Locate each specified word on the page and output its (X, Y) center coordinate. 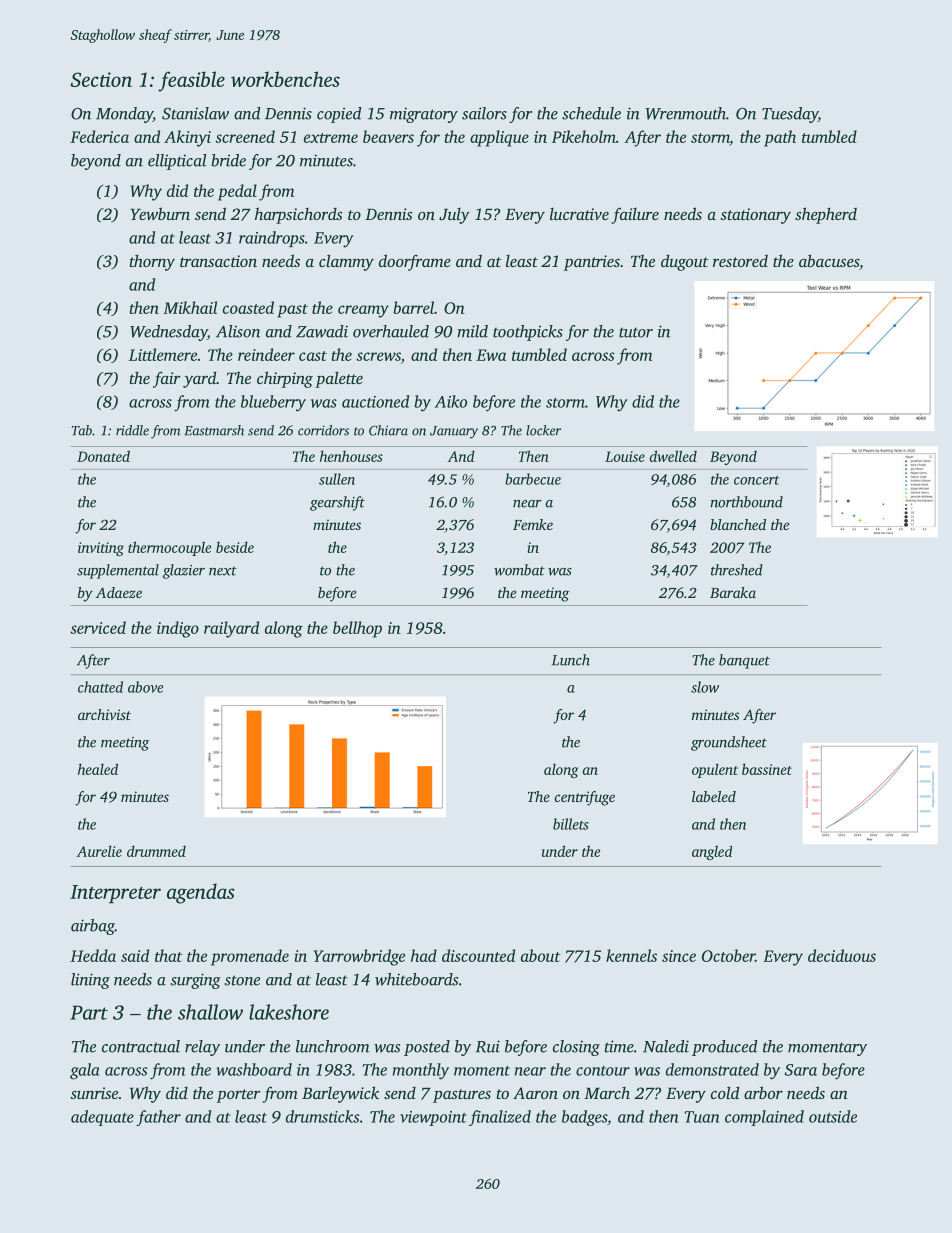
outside (833, 1116)
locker (543, 430)
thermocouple (169, 548)
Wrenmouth (685, 113)
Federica (99, 136)
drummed (156, 851)
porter (238, 1096)
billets (571, 824)
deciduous (842, 955)
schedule (591, 113)
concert (757, 480)
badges (584, 1118)
